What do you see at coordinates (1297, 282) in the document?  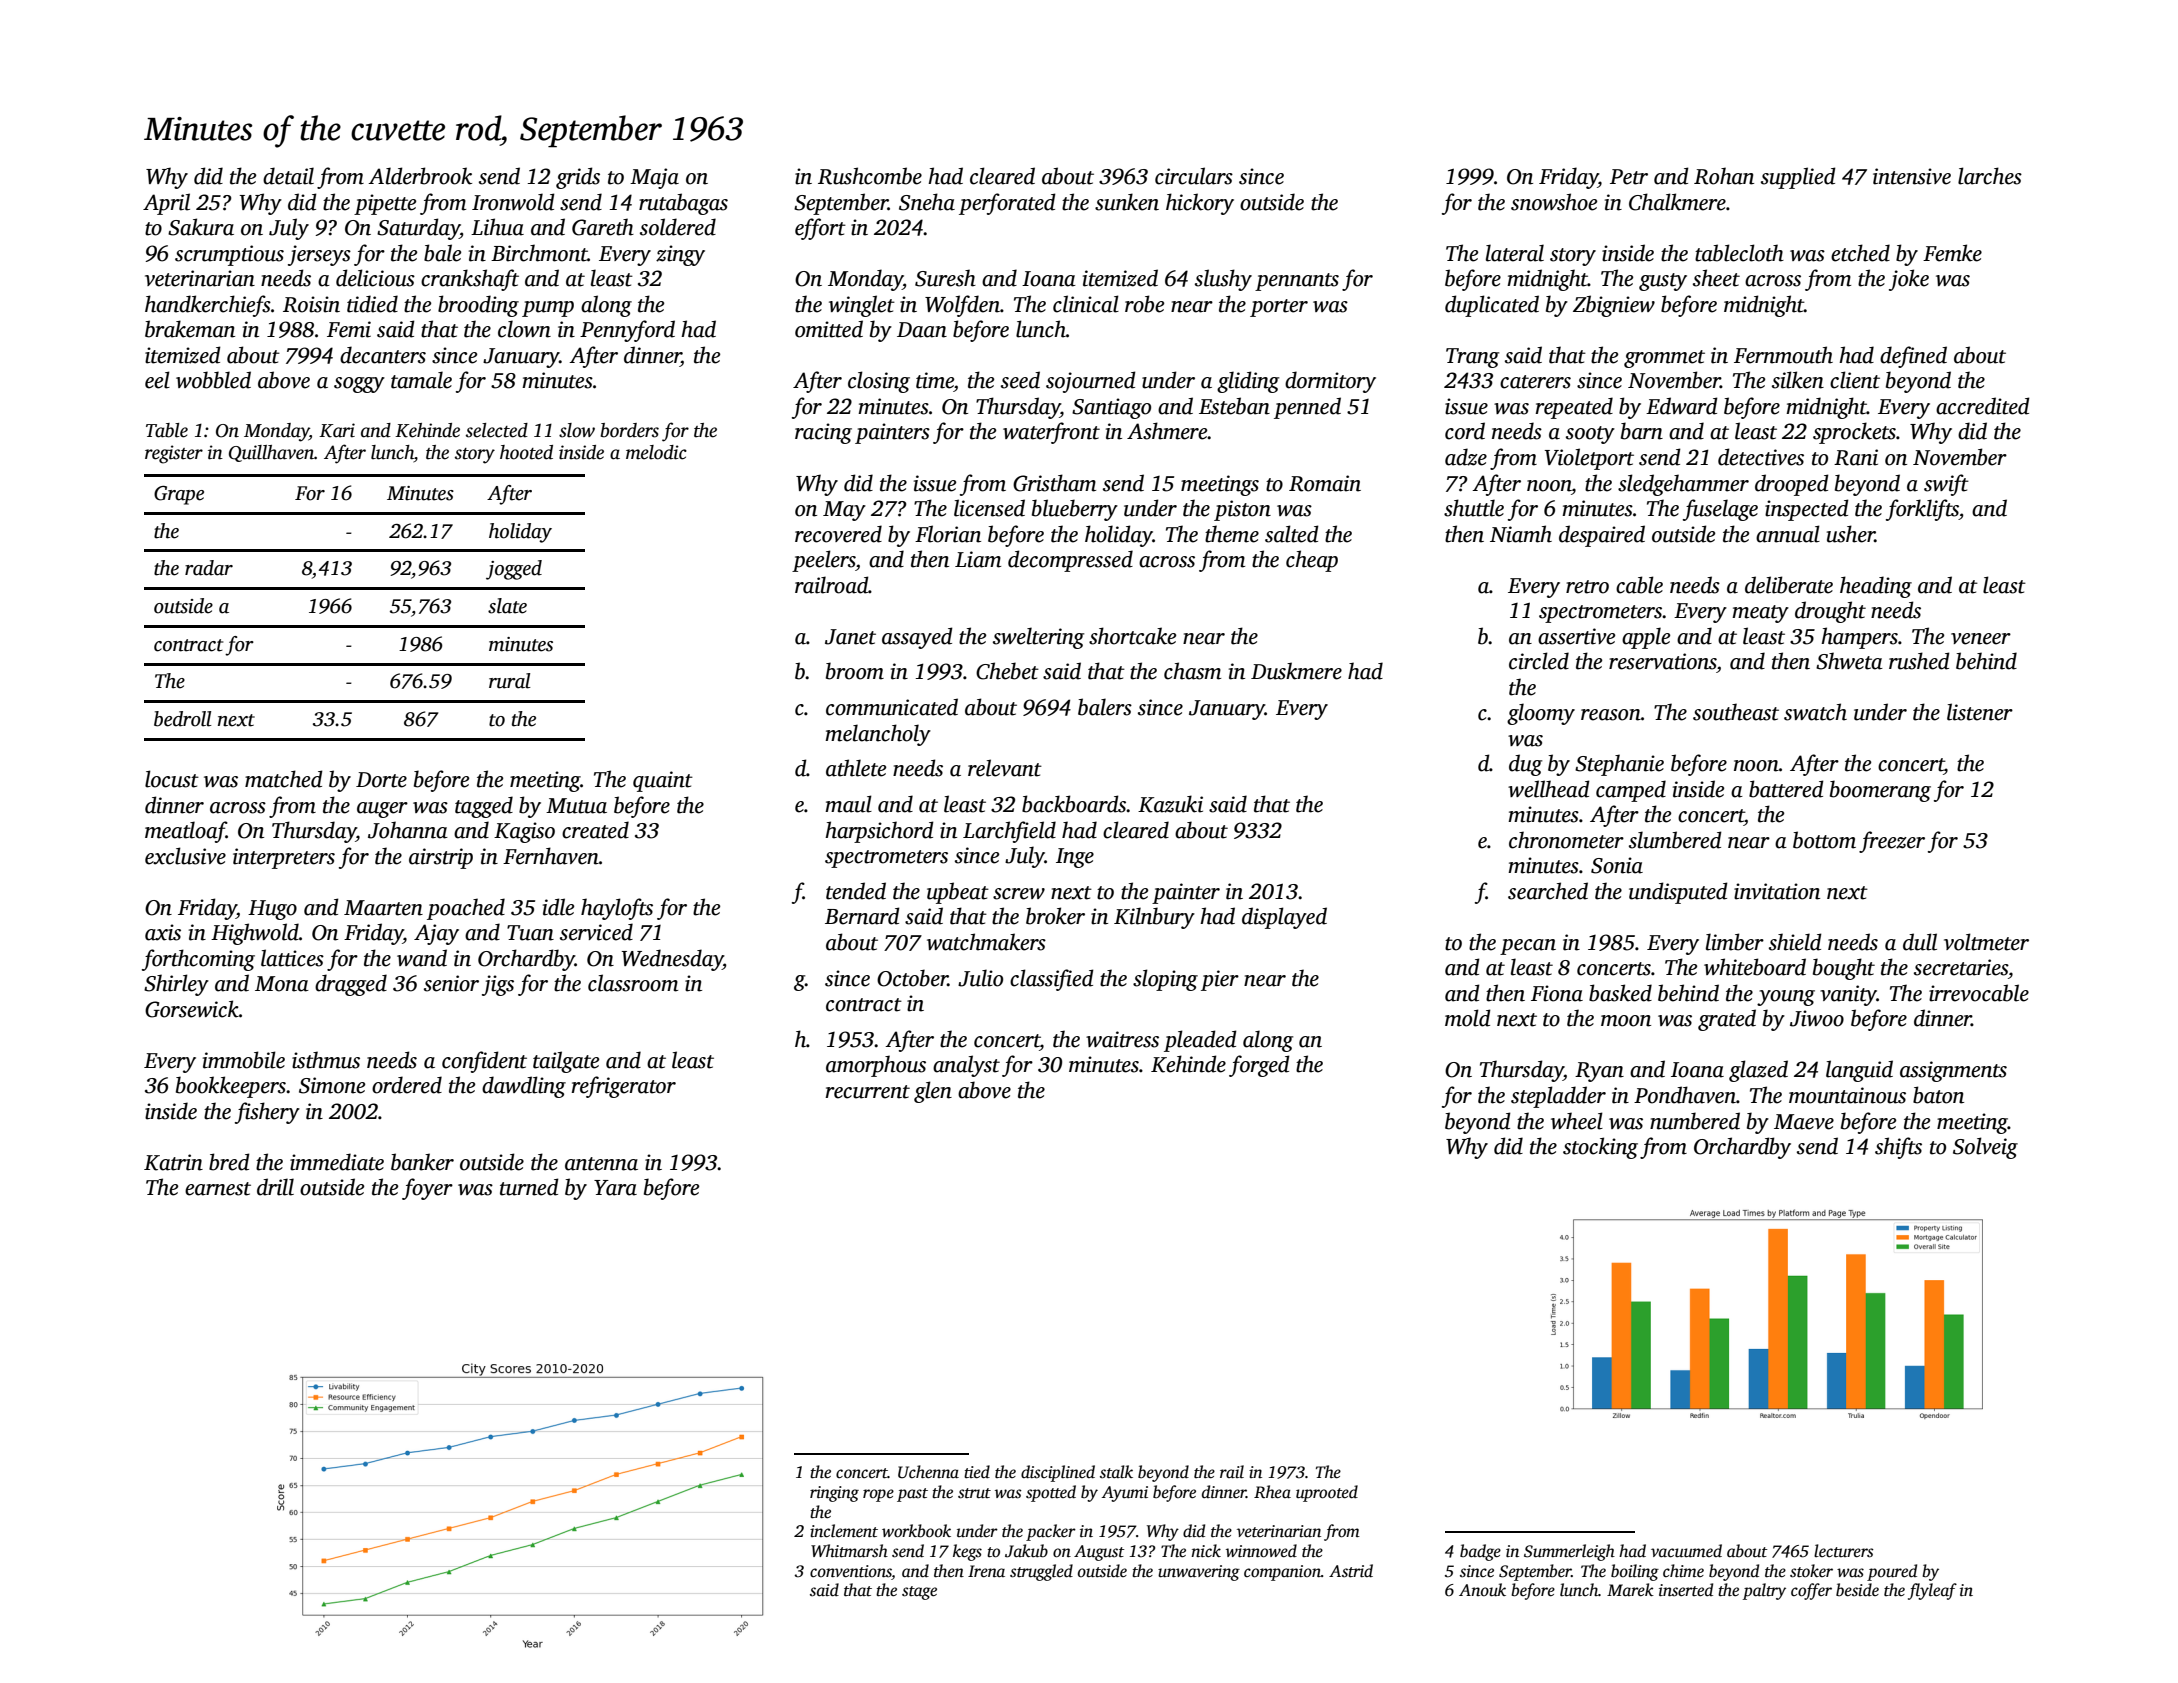 I see `pennants` at bounding box center [1297, 282].
